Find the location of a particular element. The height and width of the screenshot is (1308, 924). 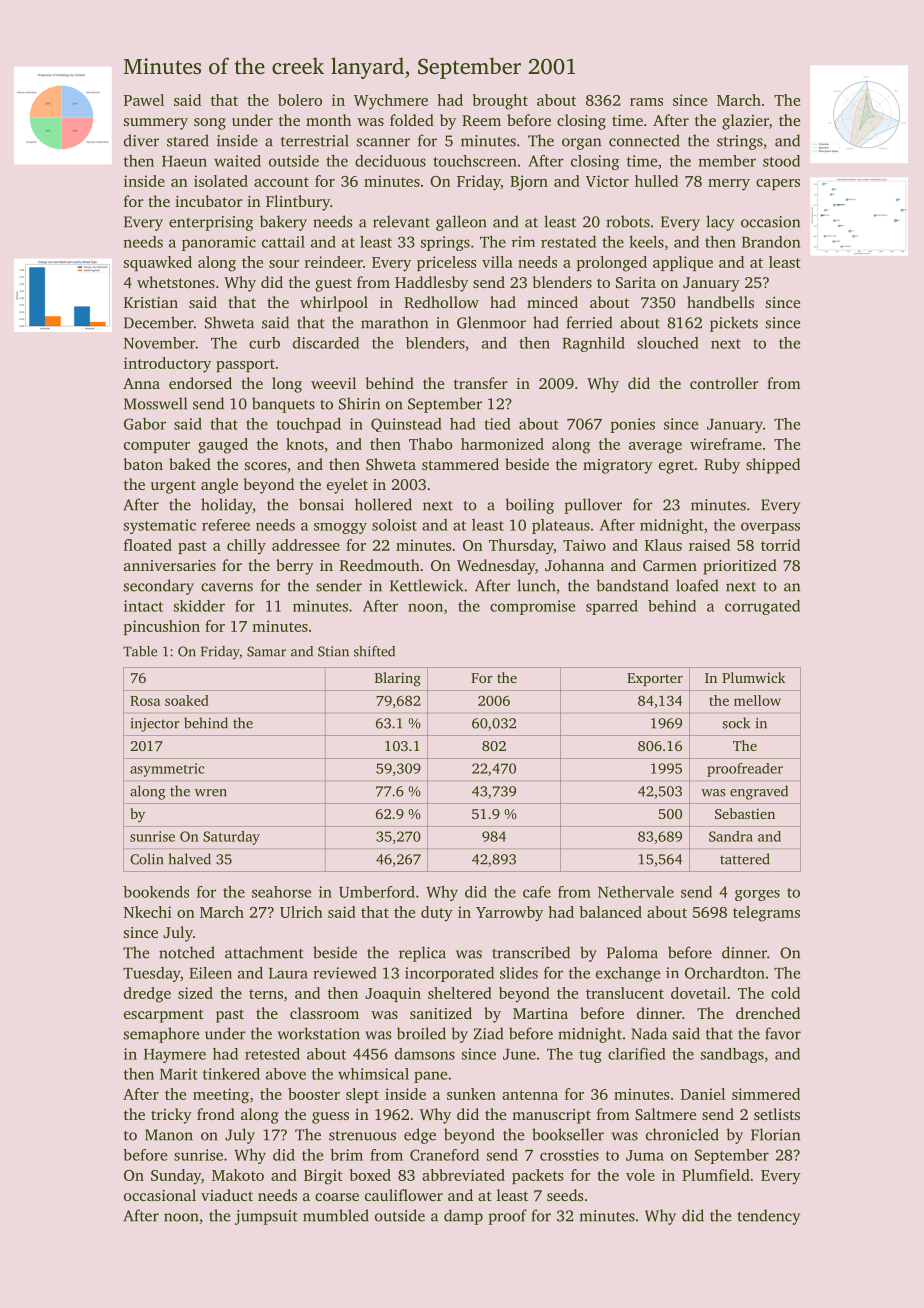

boiling is located at coordinates (529, 506).
